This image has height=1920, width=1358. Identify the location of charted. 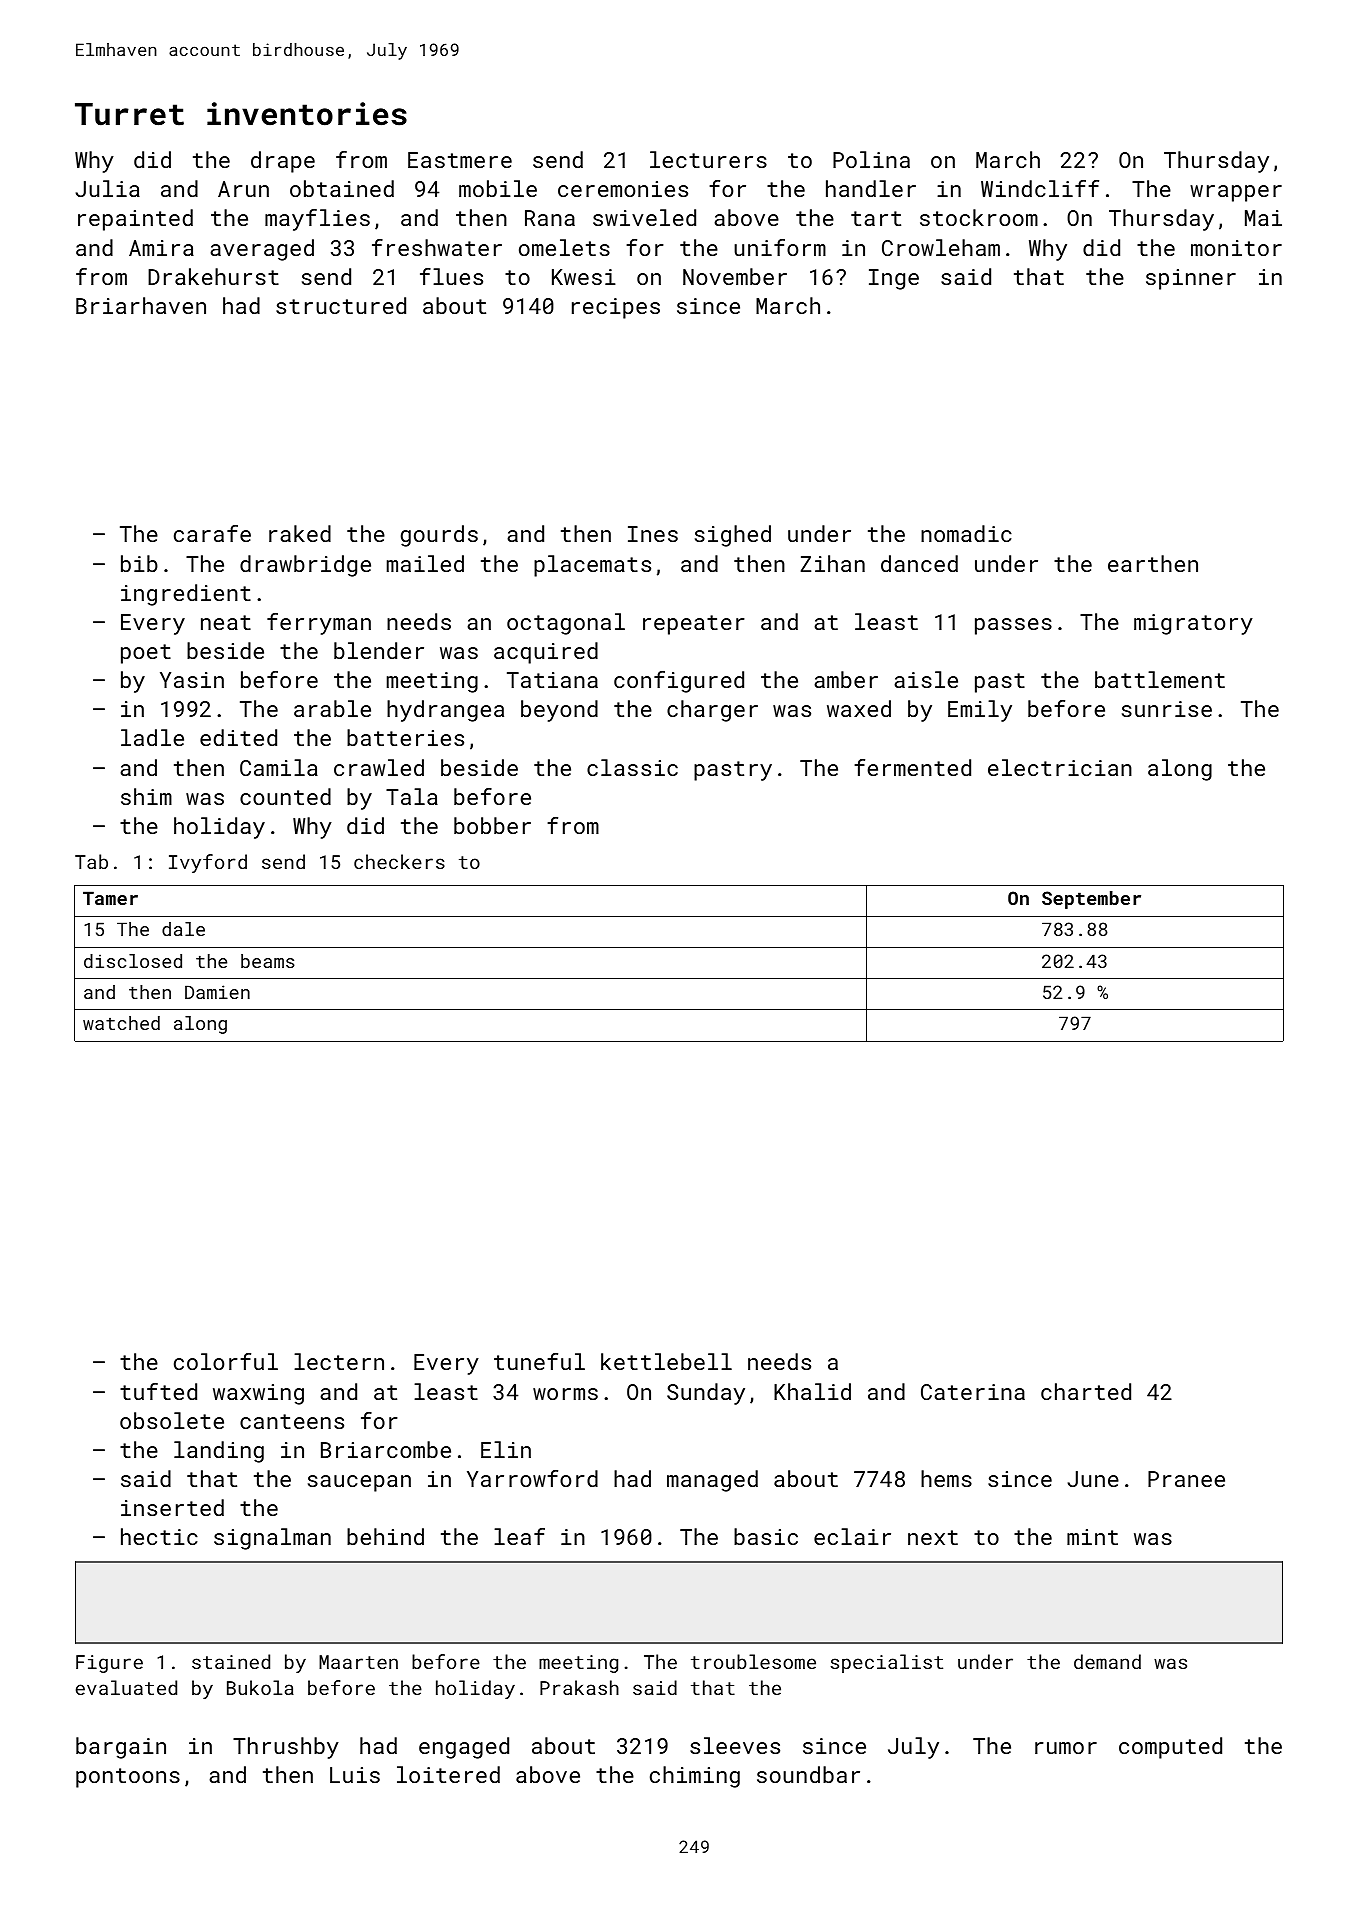
(1086, 1391).
